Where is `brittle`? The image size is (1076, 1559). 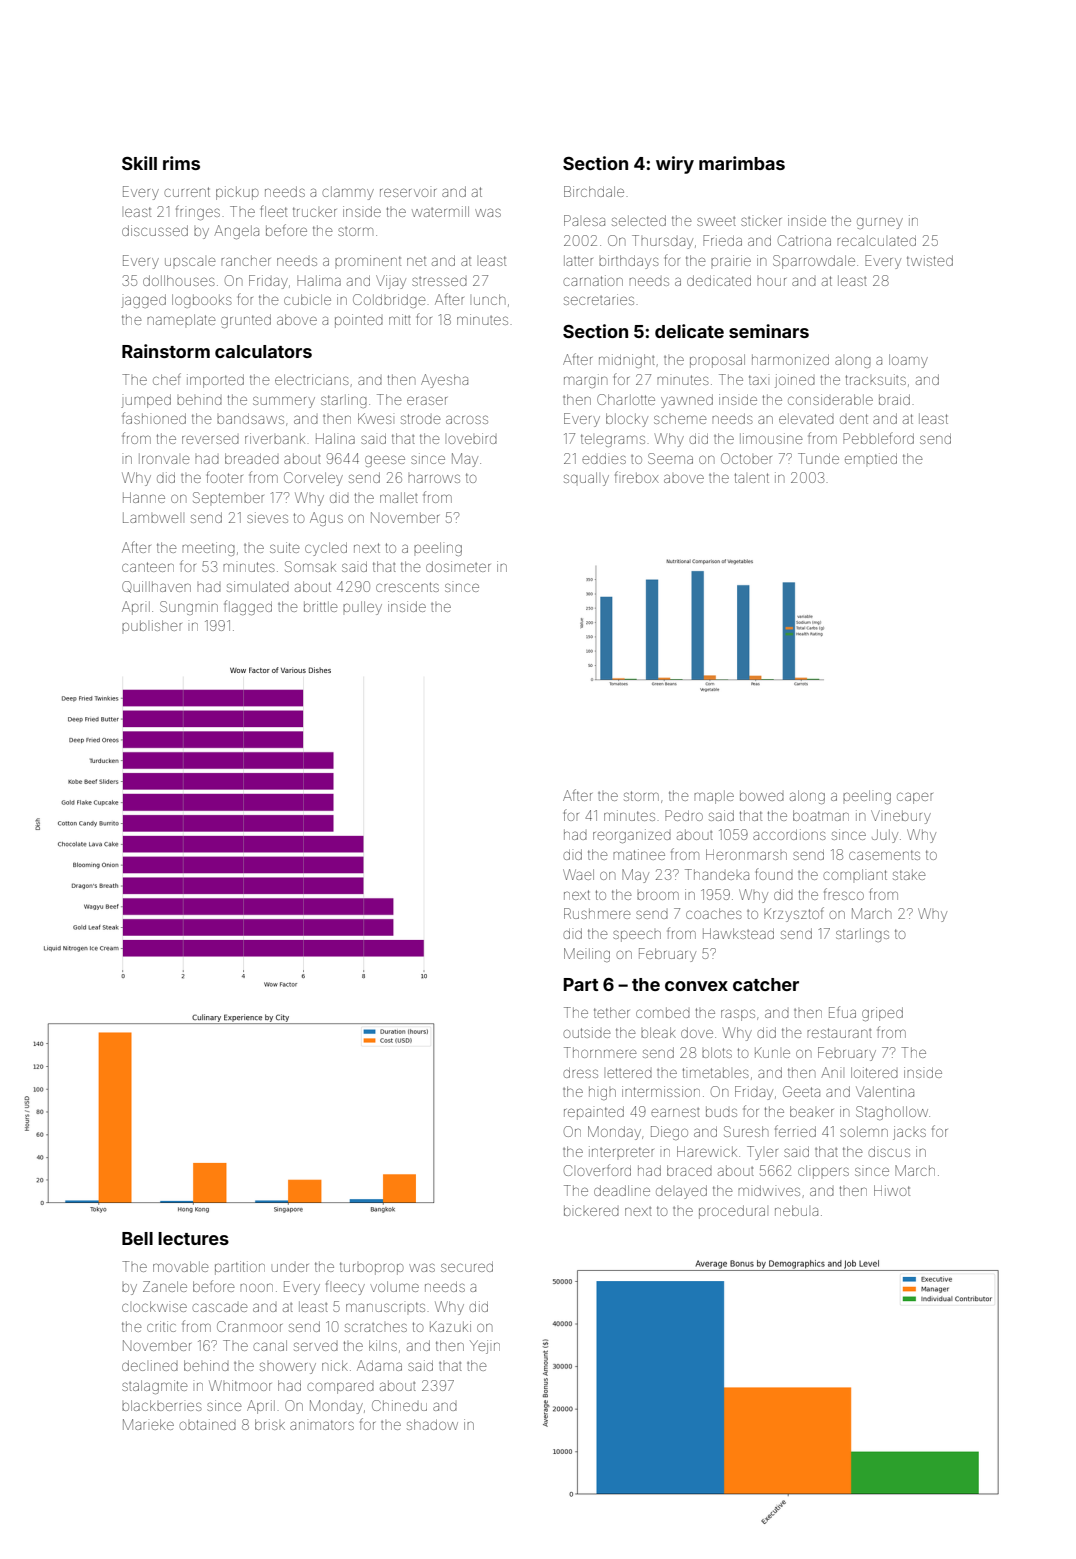 brittle is located at coordinates (321, 606).
